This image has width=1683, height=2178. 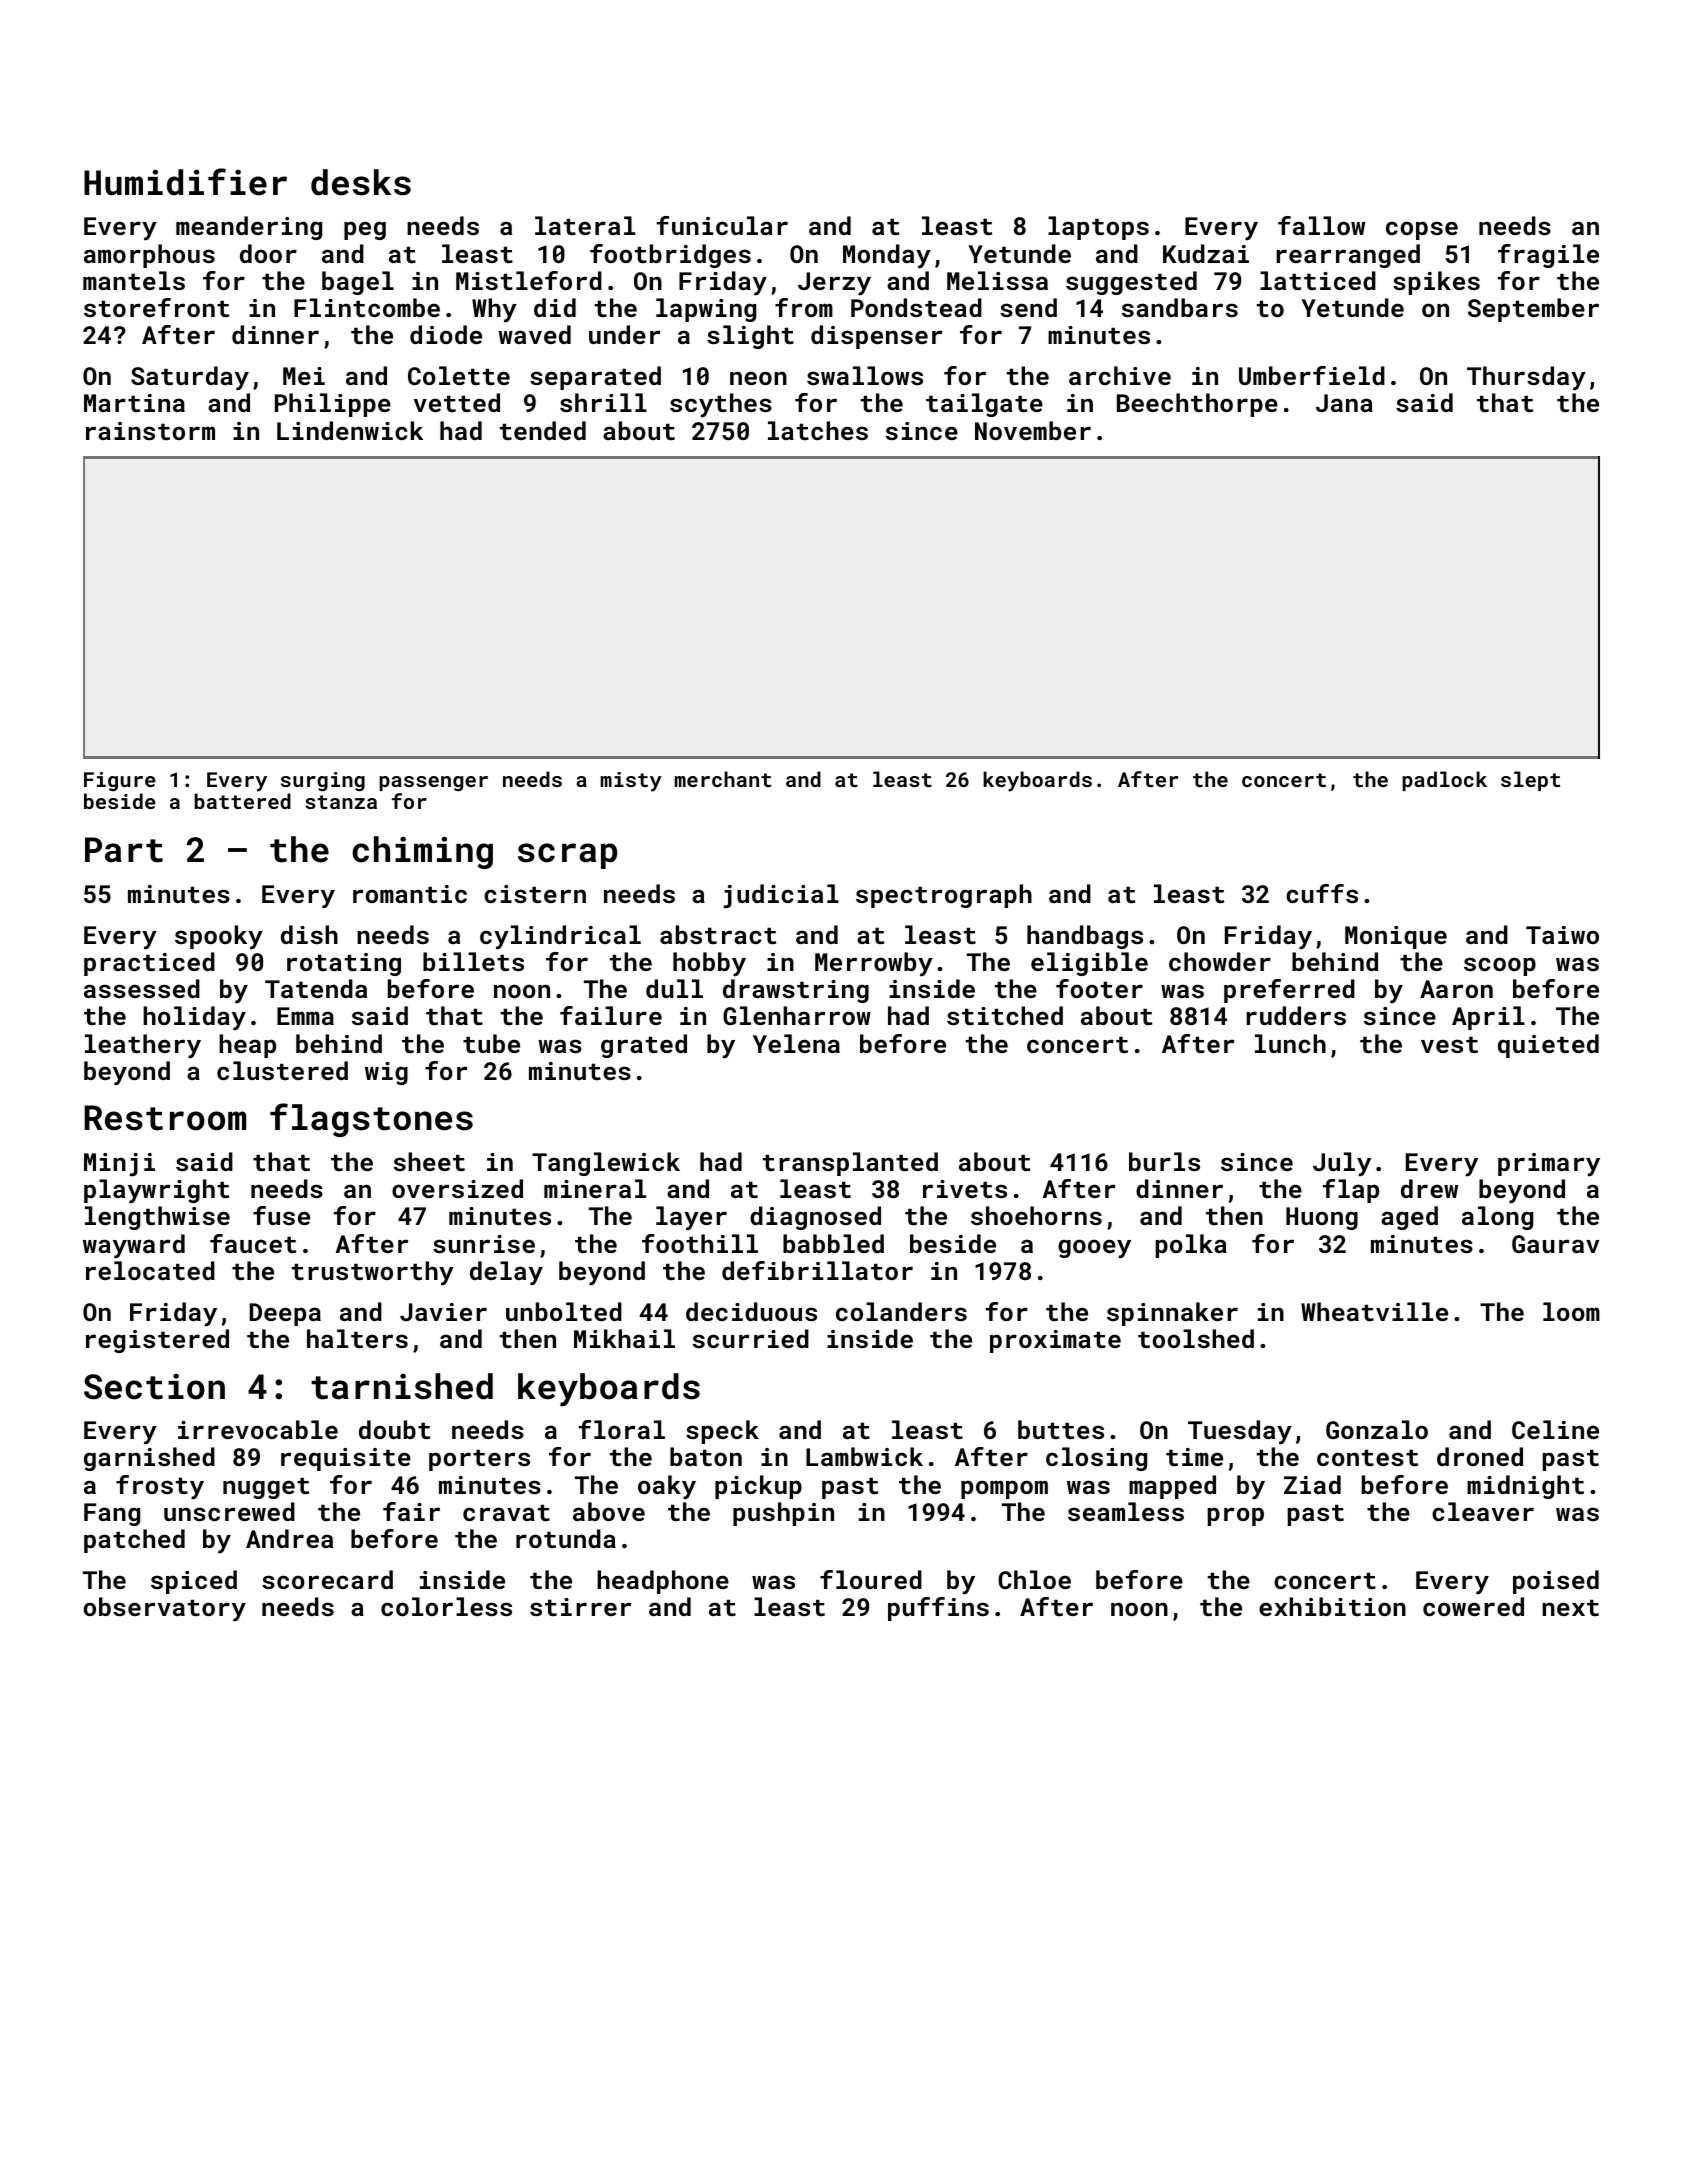 What do you see at coordinates (1562, 935) in the image?
I see `Taiwo` at bounding box center [1562, 935].
